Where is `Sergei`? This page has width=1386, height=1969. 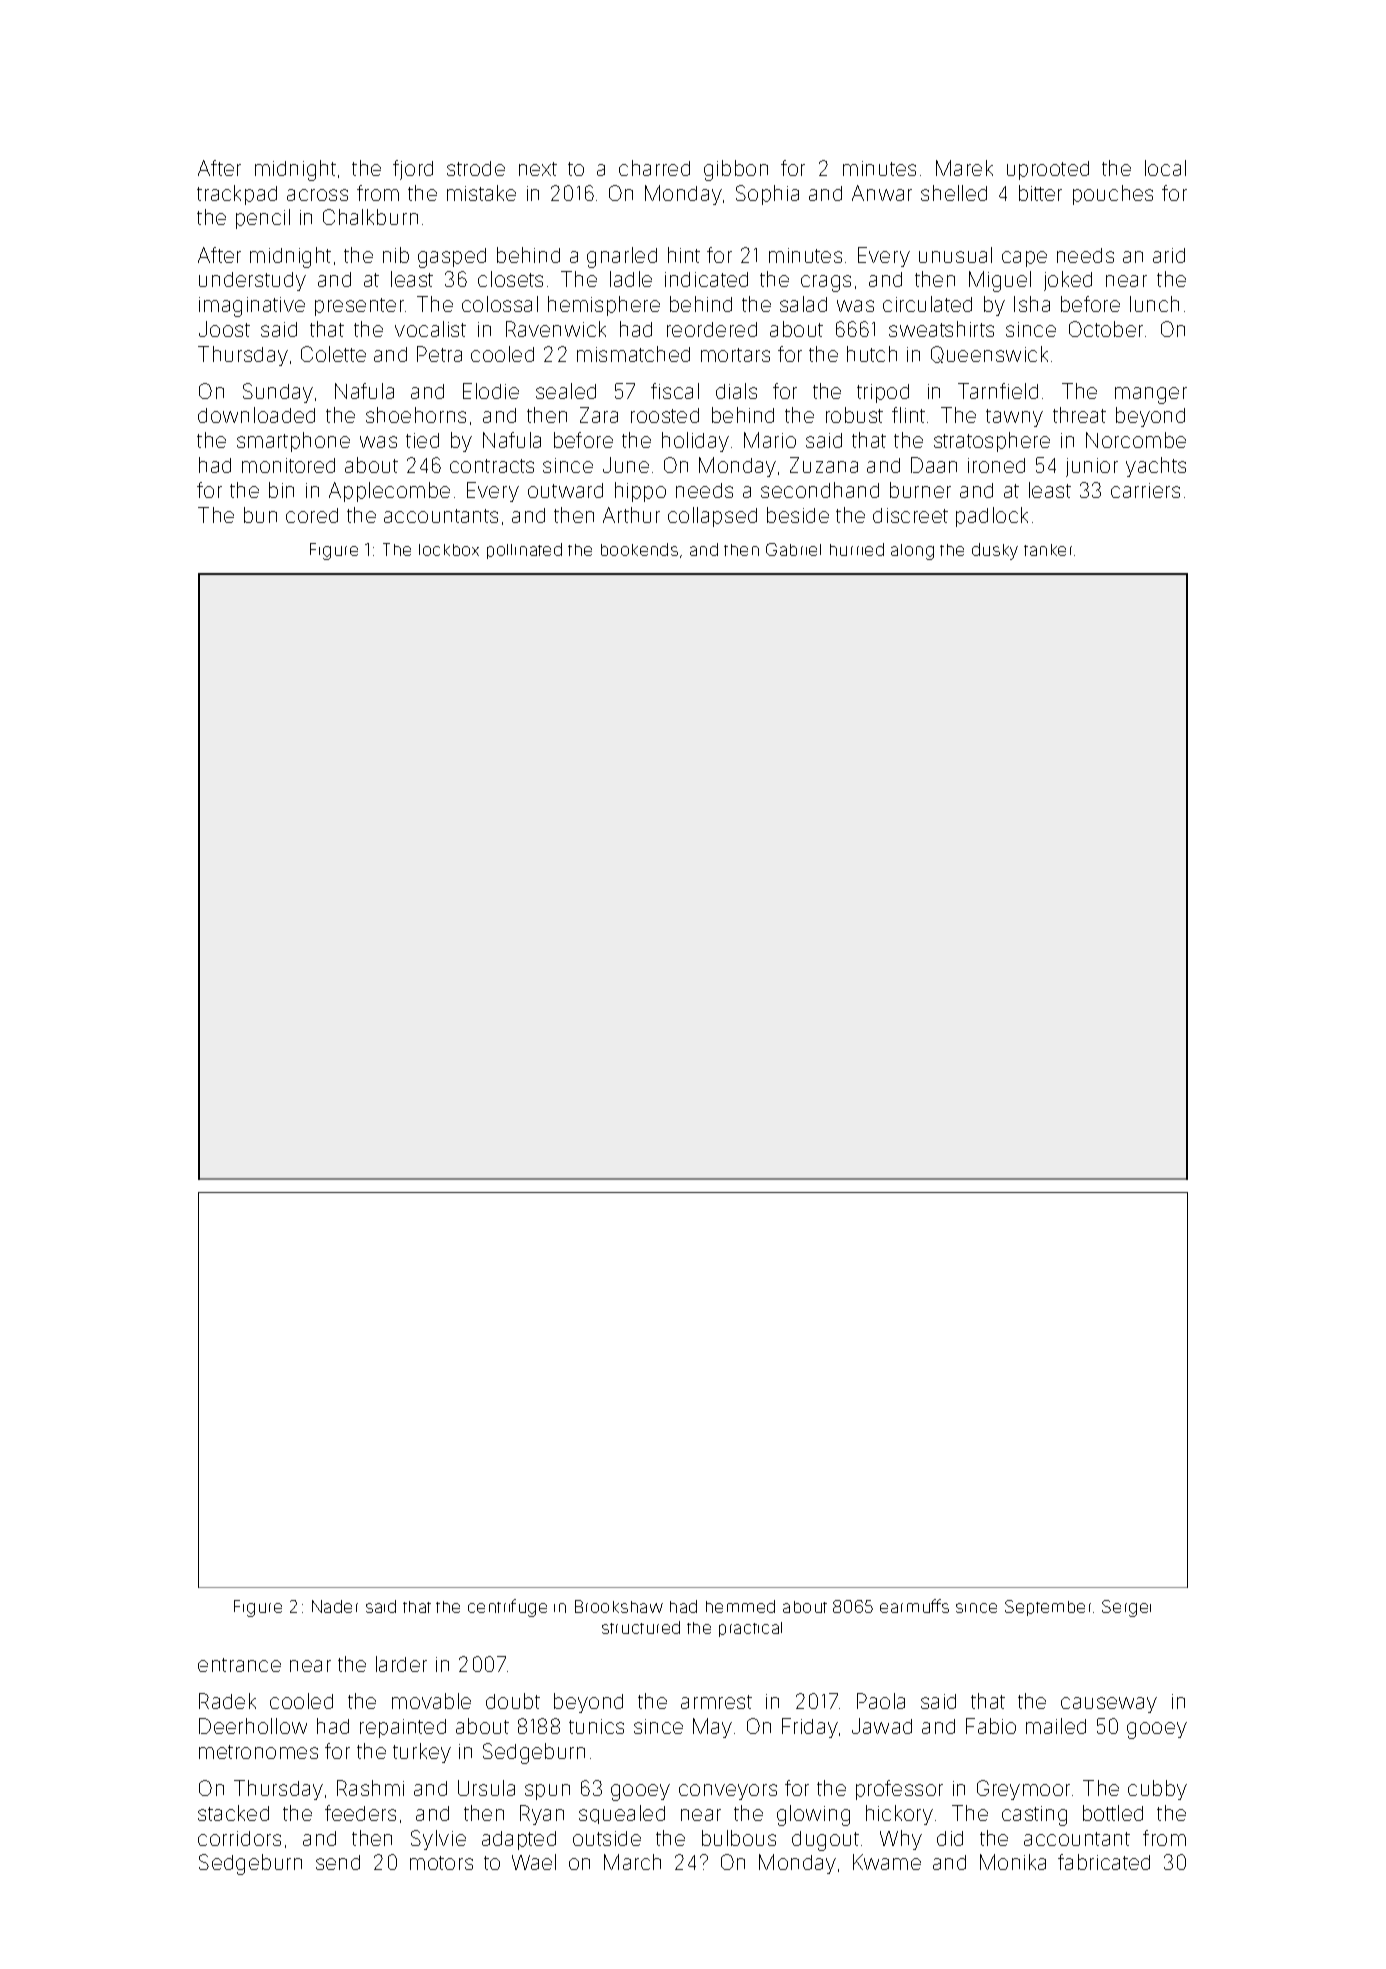
Sergei is located at coordinates (1126, 1608).
